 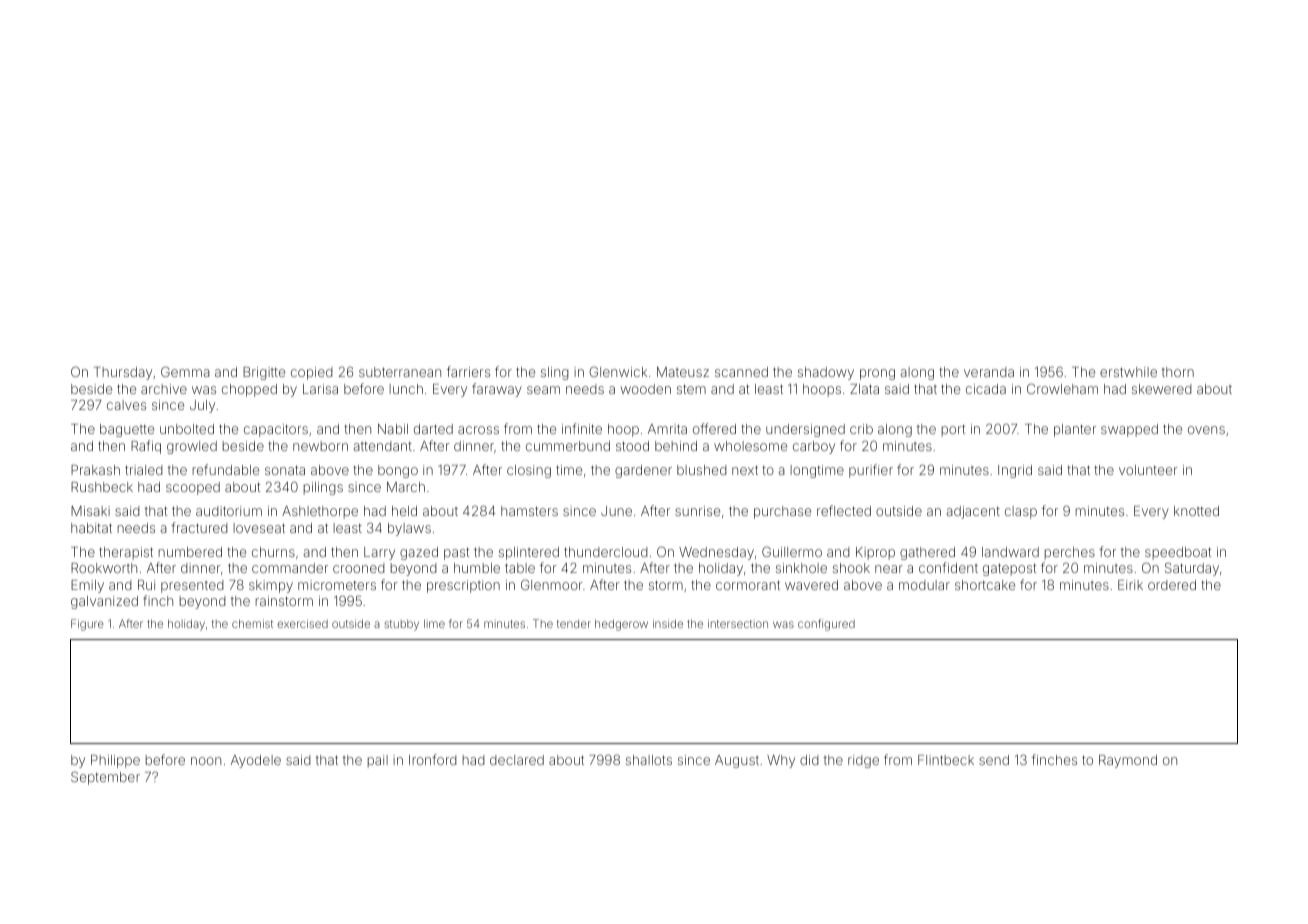 What do you see at coordinates (126, 405) in the screenshot?
I see `calves` at bounding box center [126, 405].
